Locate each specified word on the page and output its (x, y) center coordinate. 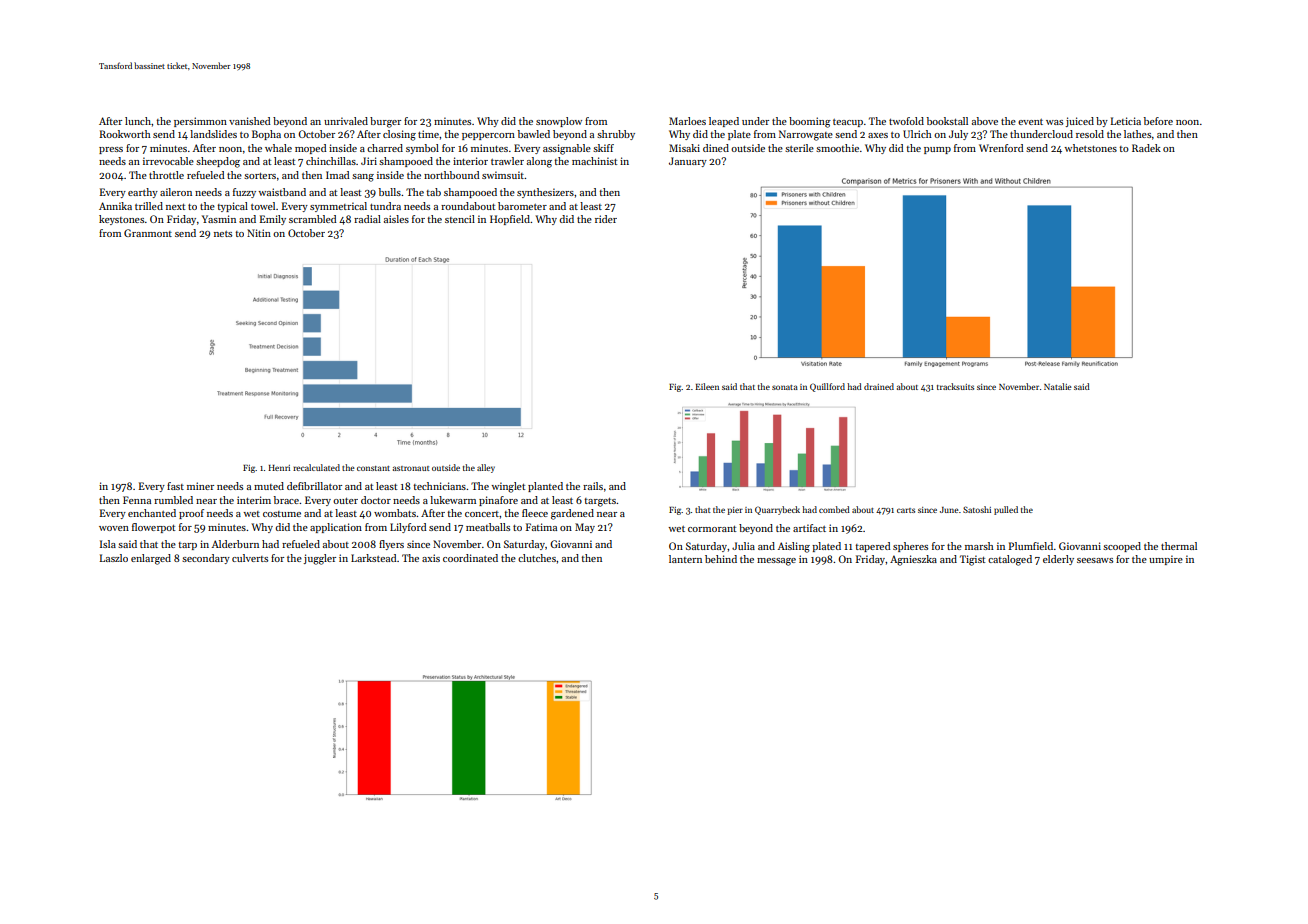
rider (606, 219)
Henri (279, 468)
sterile (799, 148)
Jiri (369, 161)
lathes (1137, 134)
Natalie (1058, 386)
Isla (108, 544)
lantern (685, 559)
